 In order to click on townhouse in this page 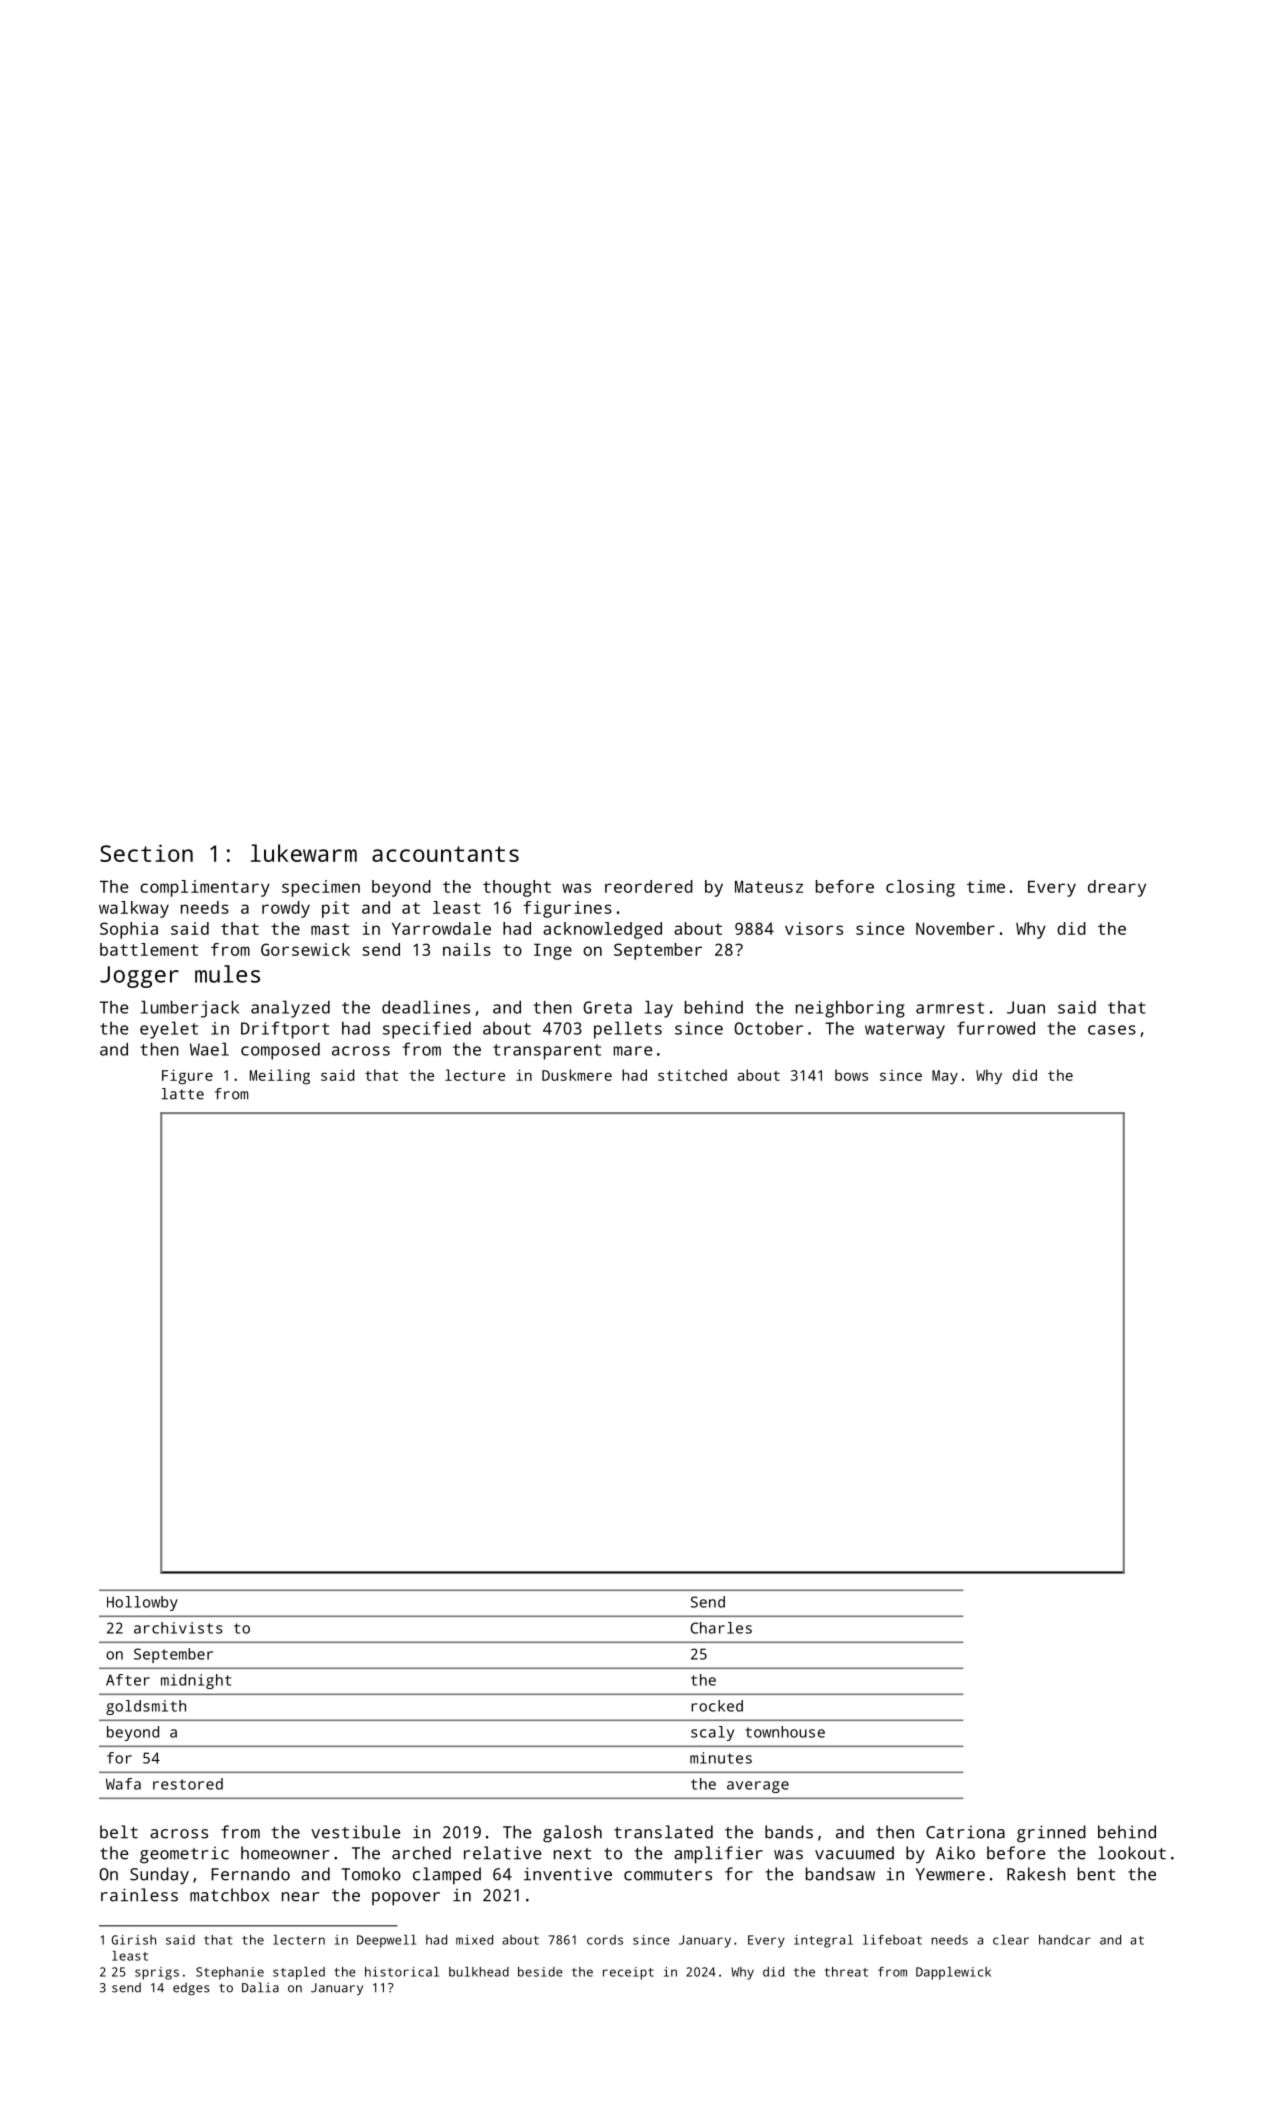, I will do `click(785, 1732)`.
